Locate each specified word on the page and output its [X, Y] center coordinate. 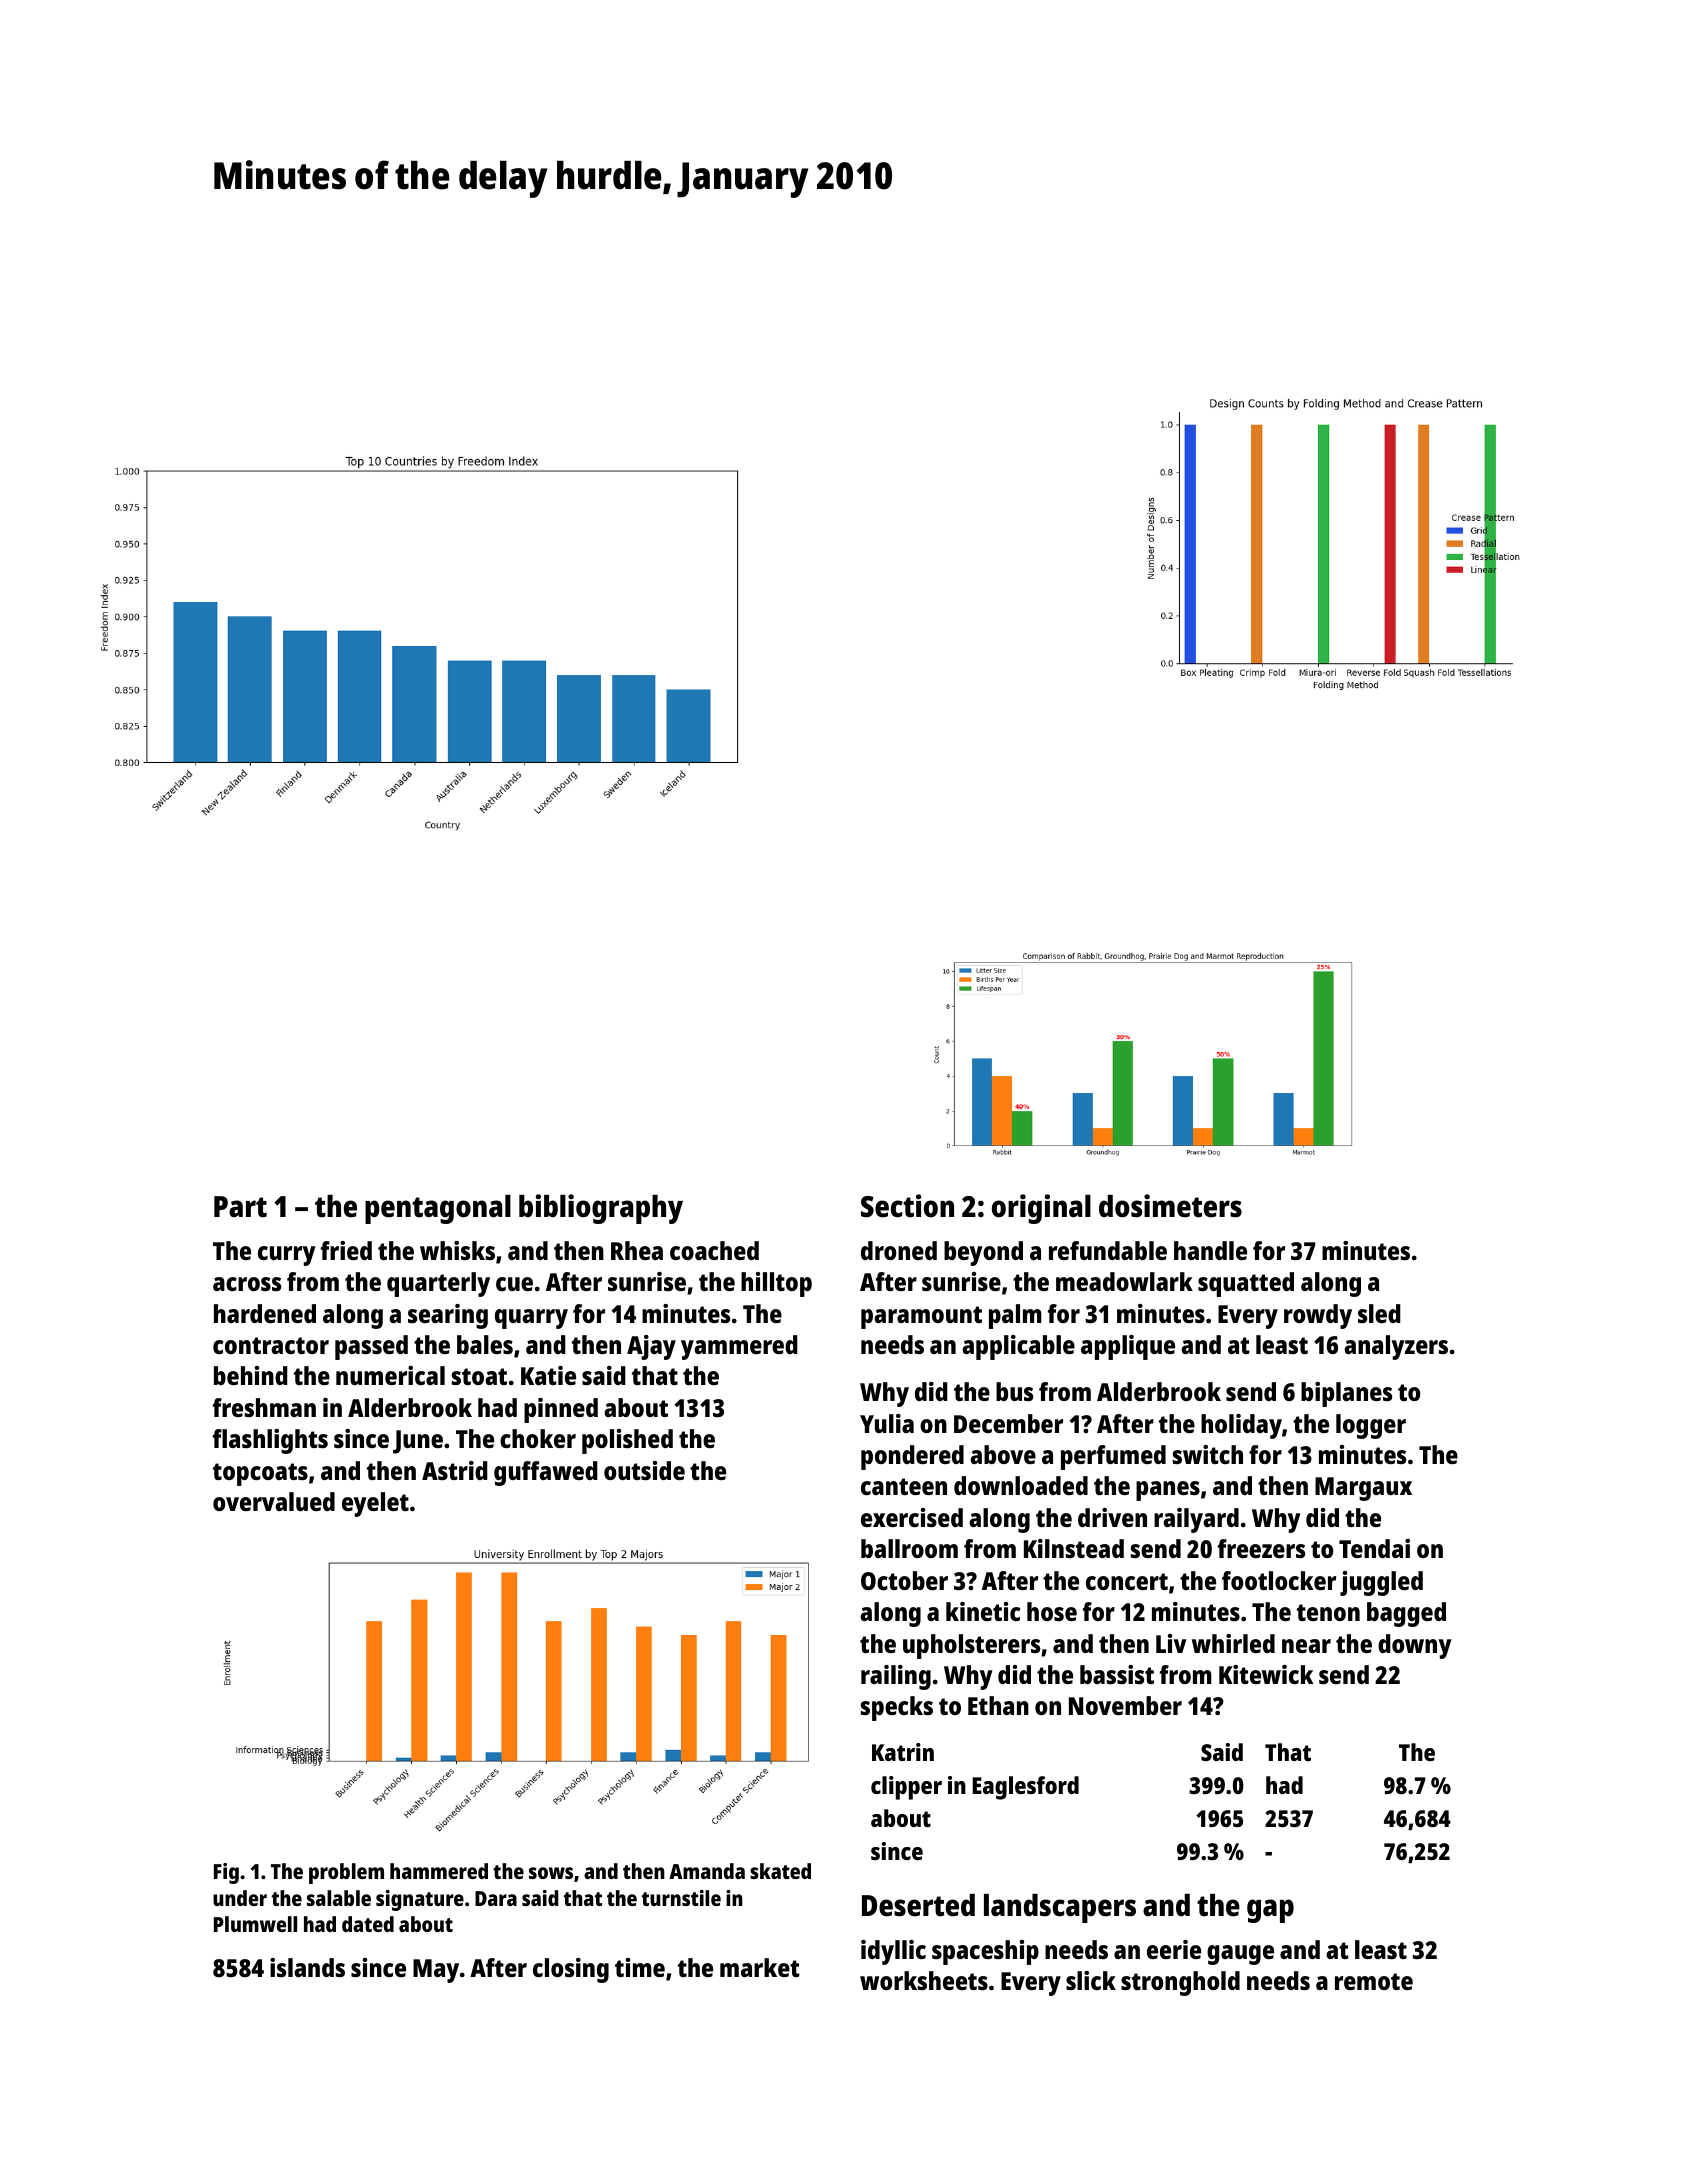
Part [240, 1207]
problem [346, 1873]
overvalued [274, 1501]
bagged [1406, 1614]
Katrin [903, 1752]
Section [907, 1206]
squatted [1246, 1284]
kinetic [983, 1611]
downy [1415, 1646]
